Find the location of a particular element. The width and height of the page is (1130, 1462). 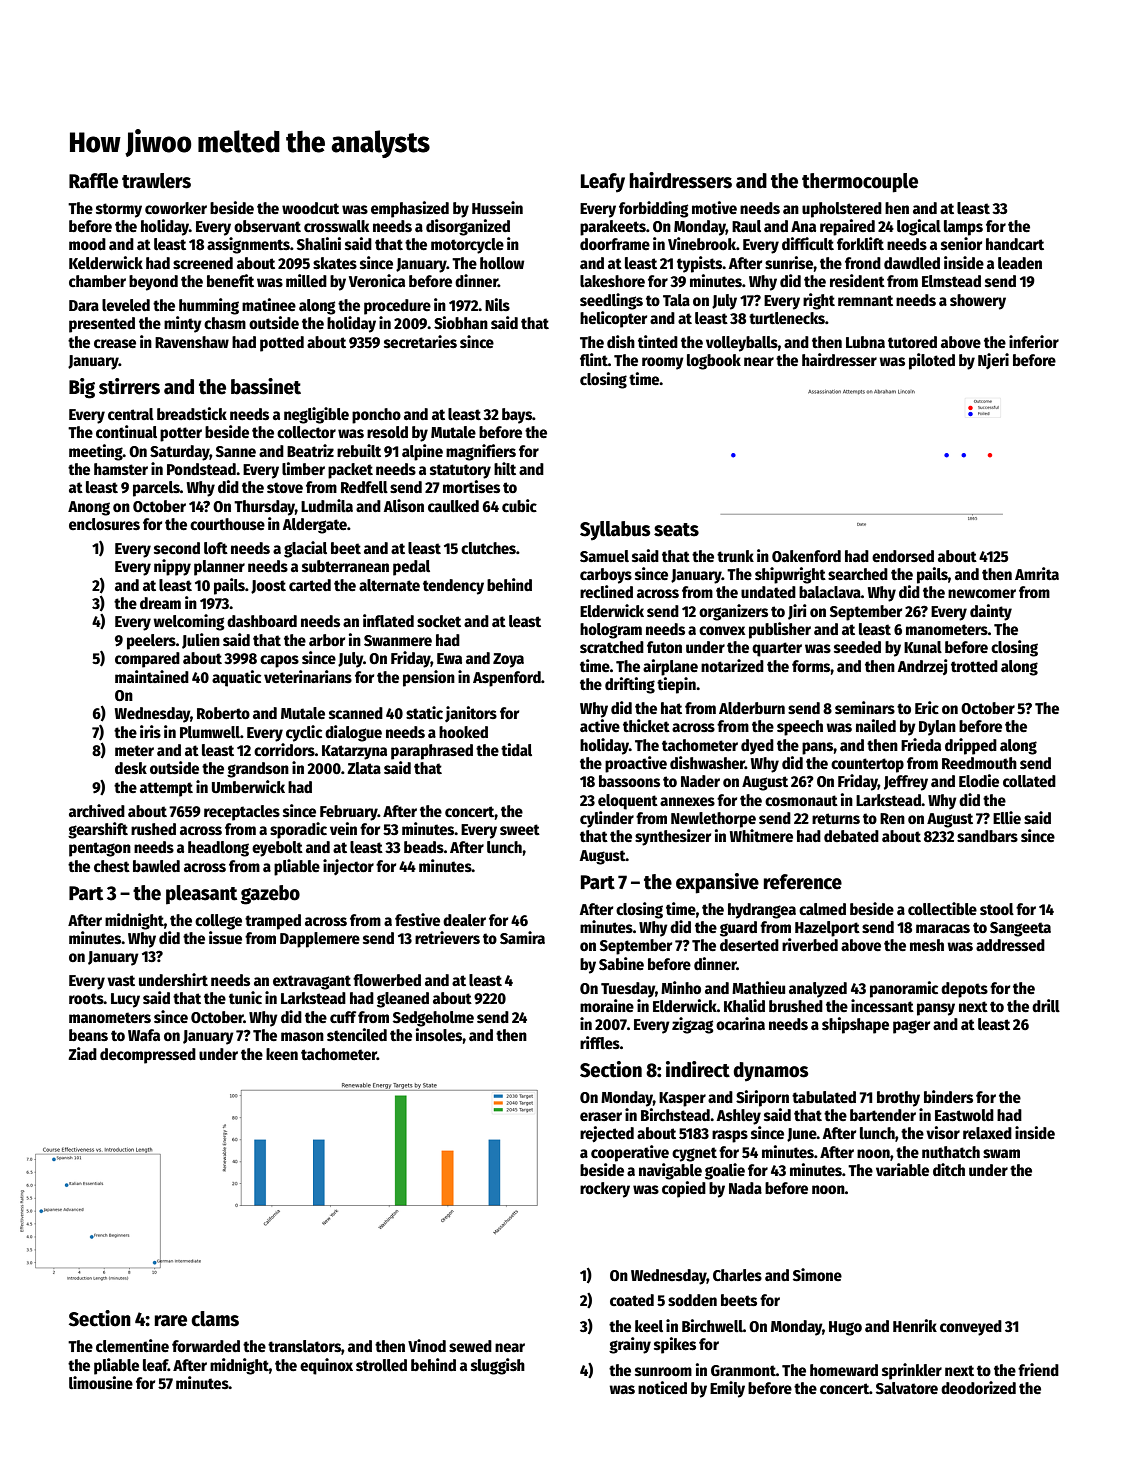

sluggish is located at coordinates (498, 1366).
